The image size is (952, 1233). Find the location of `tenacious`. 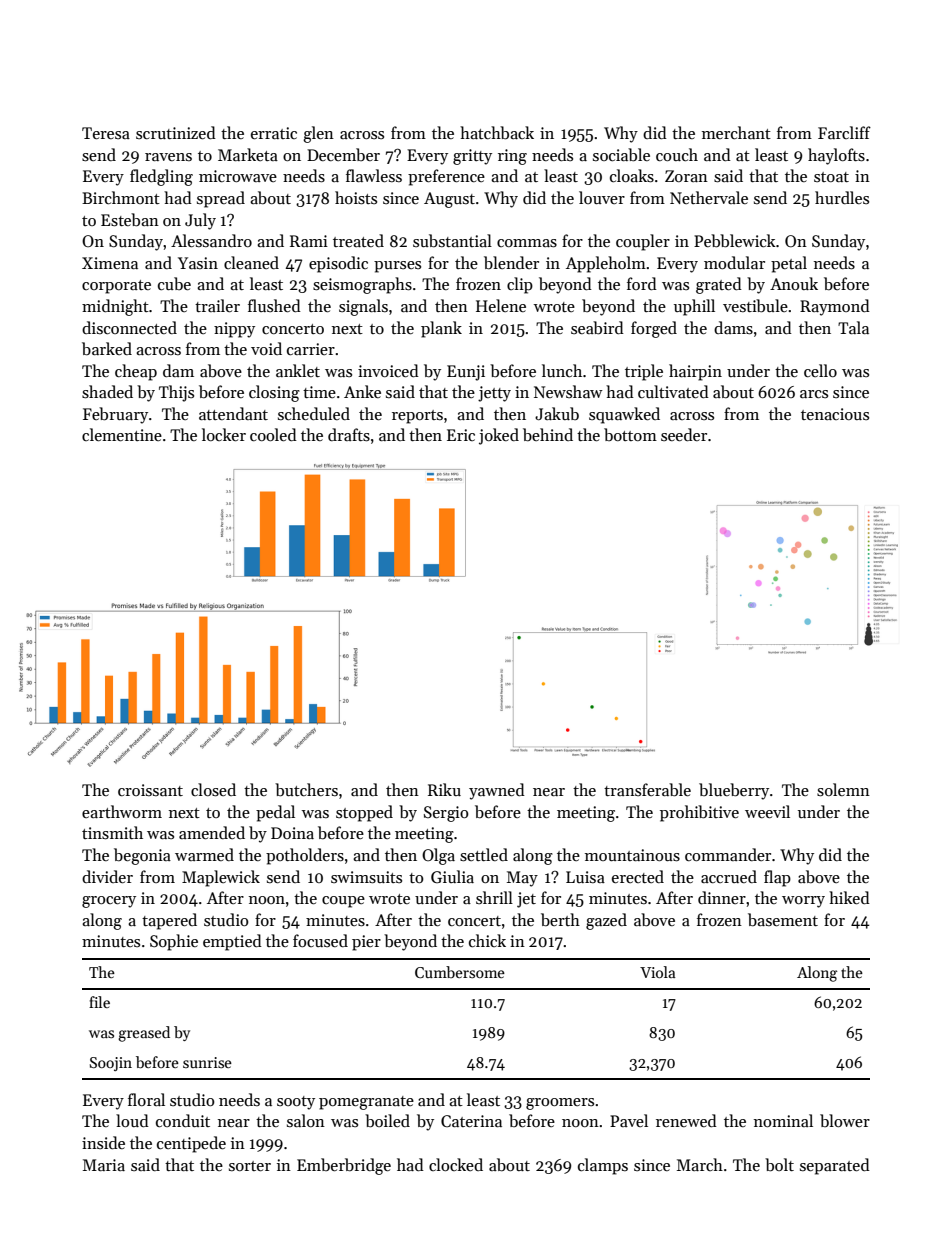

tenacious is located at coordinates (835, 414).
